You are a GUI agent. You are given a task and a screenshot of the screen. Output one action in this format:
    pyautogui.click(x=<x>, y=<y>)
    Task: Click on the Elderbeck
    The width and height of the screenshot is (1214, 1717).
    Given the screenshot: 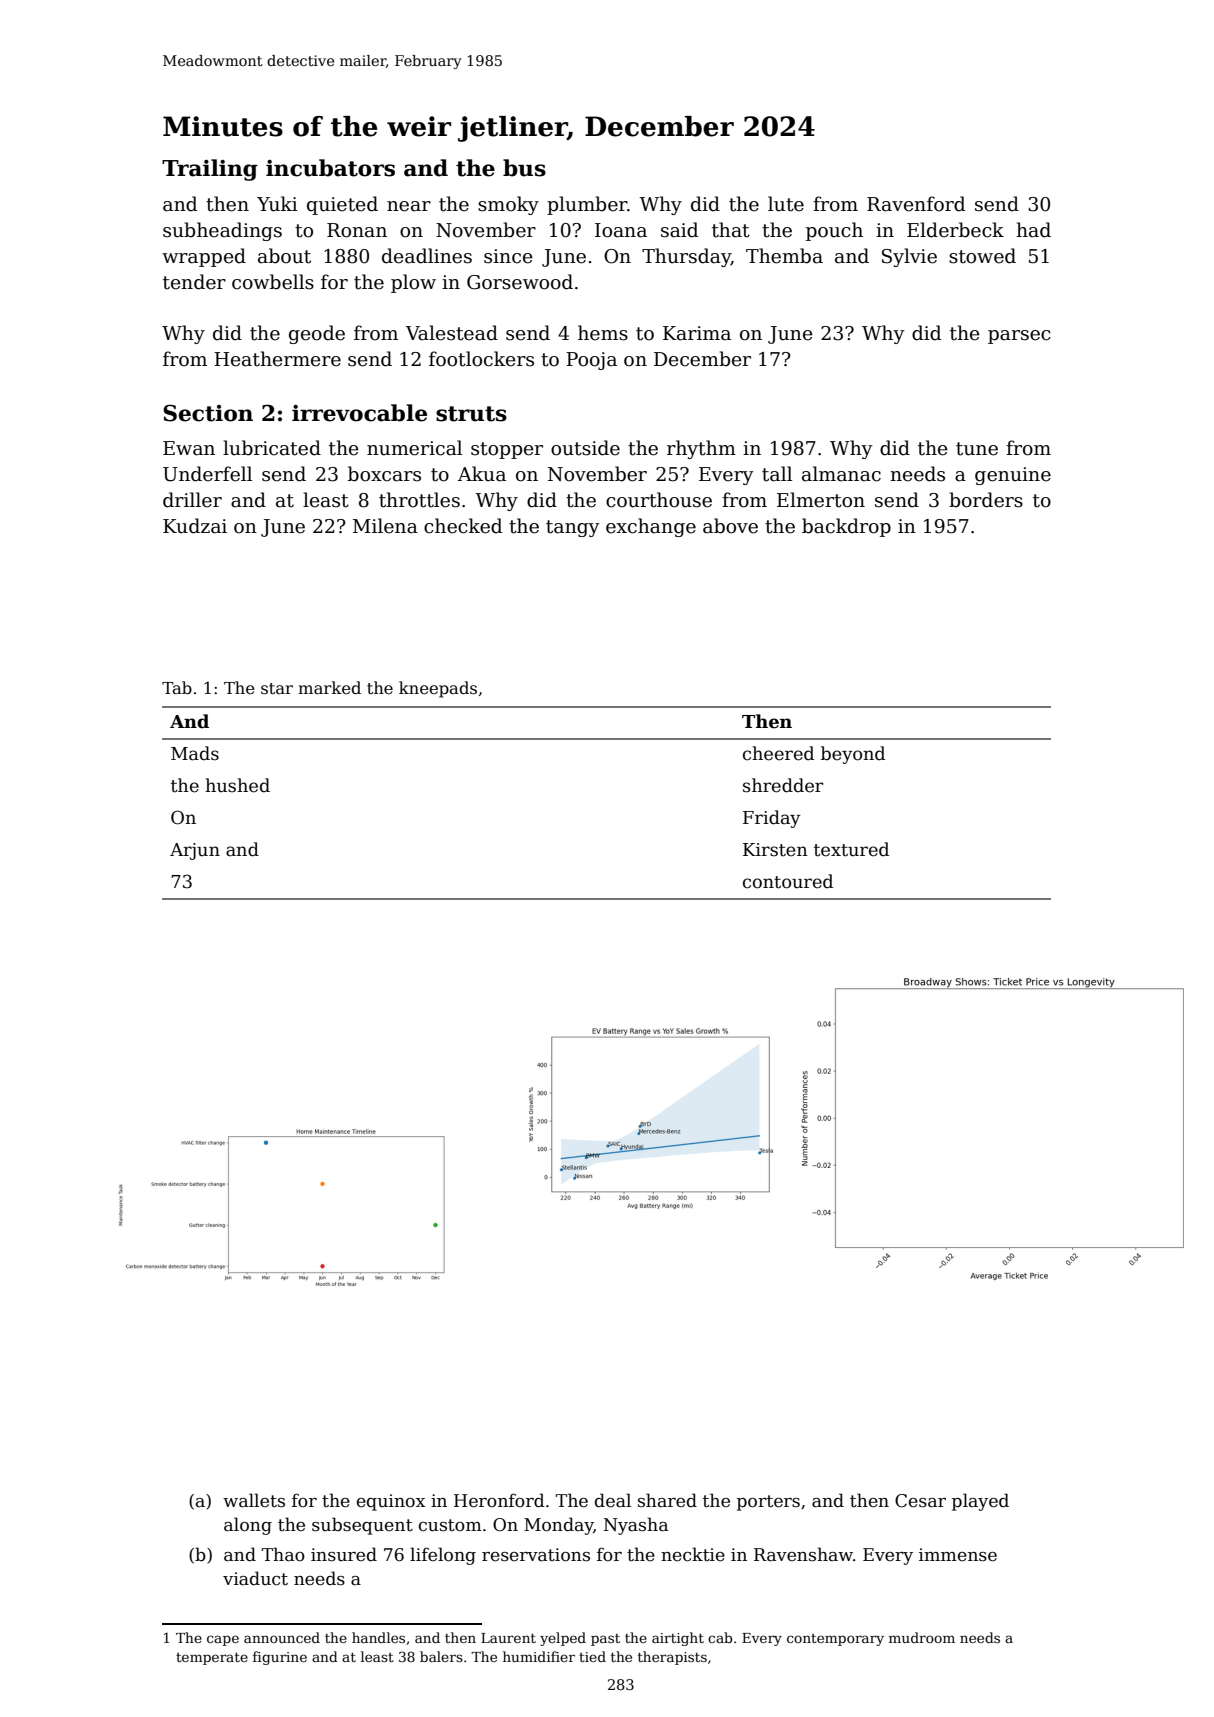 What is the action you would take?
    pyautogui.click(x=955, y=230)
